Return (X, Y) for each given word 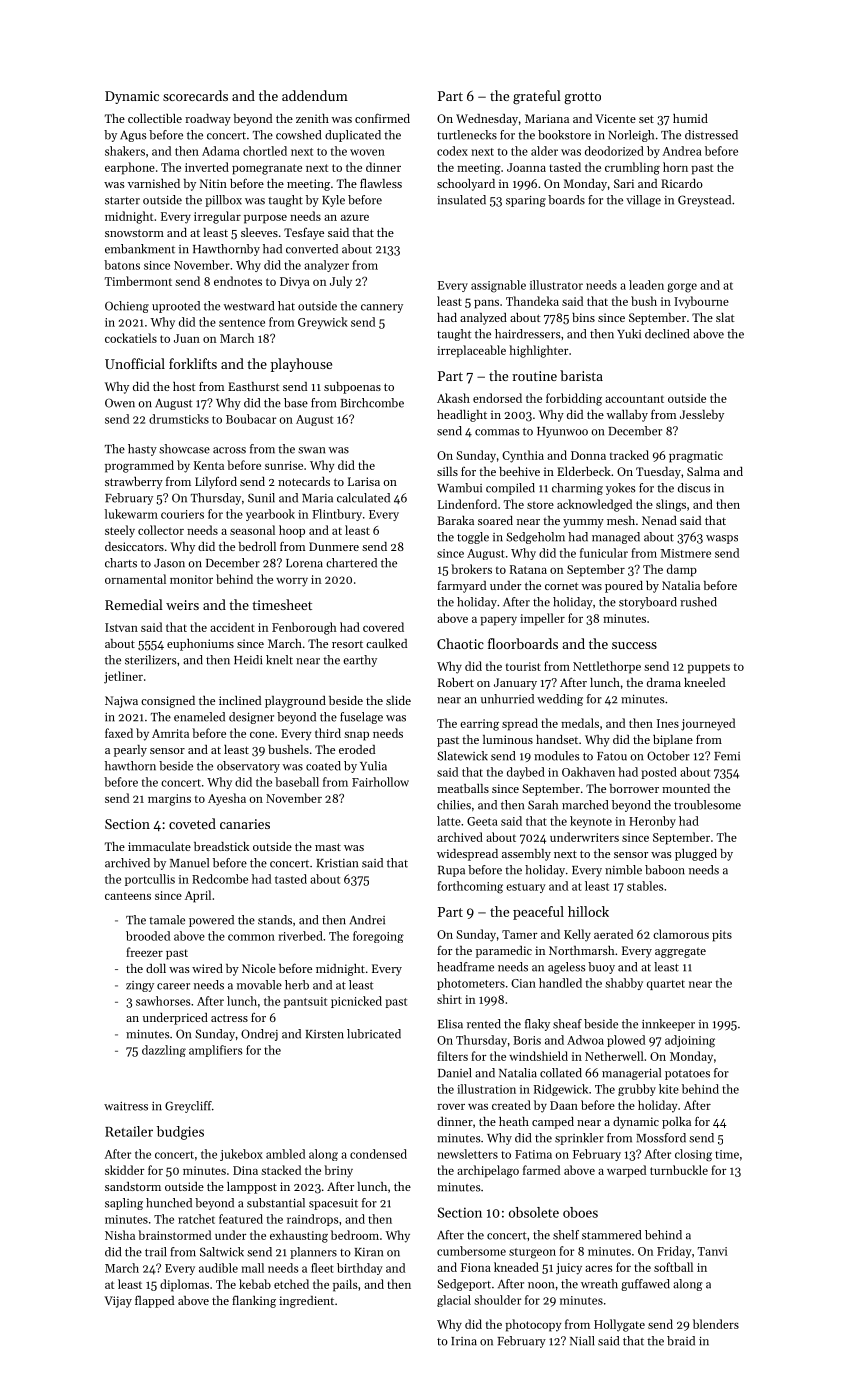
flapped (154, 1301)
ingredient (306, 1302)
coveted (192, 823)
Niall (582, 1341)
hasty (142, 450)
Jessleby (702, 416)
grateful (537, 97)
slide (398, 700)
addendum (315, 95)
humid (690, 118)
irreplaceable (471, 351)
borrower (634, 788)
